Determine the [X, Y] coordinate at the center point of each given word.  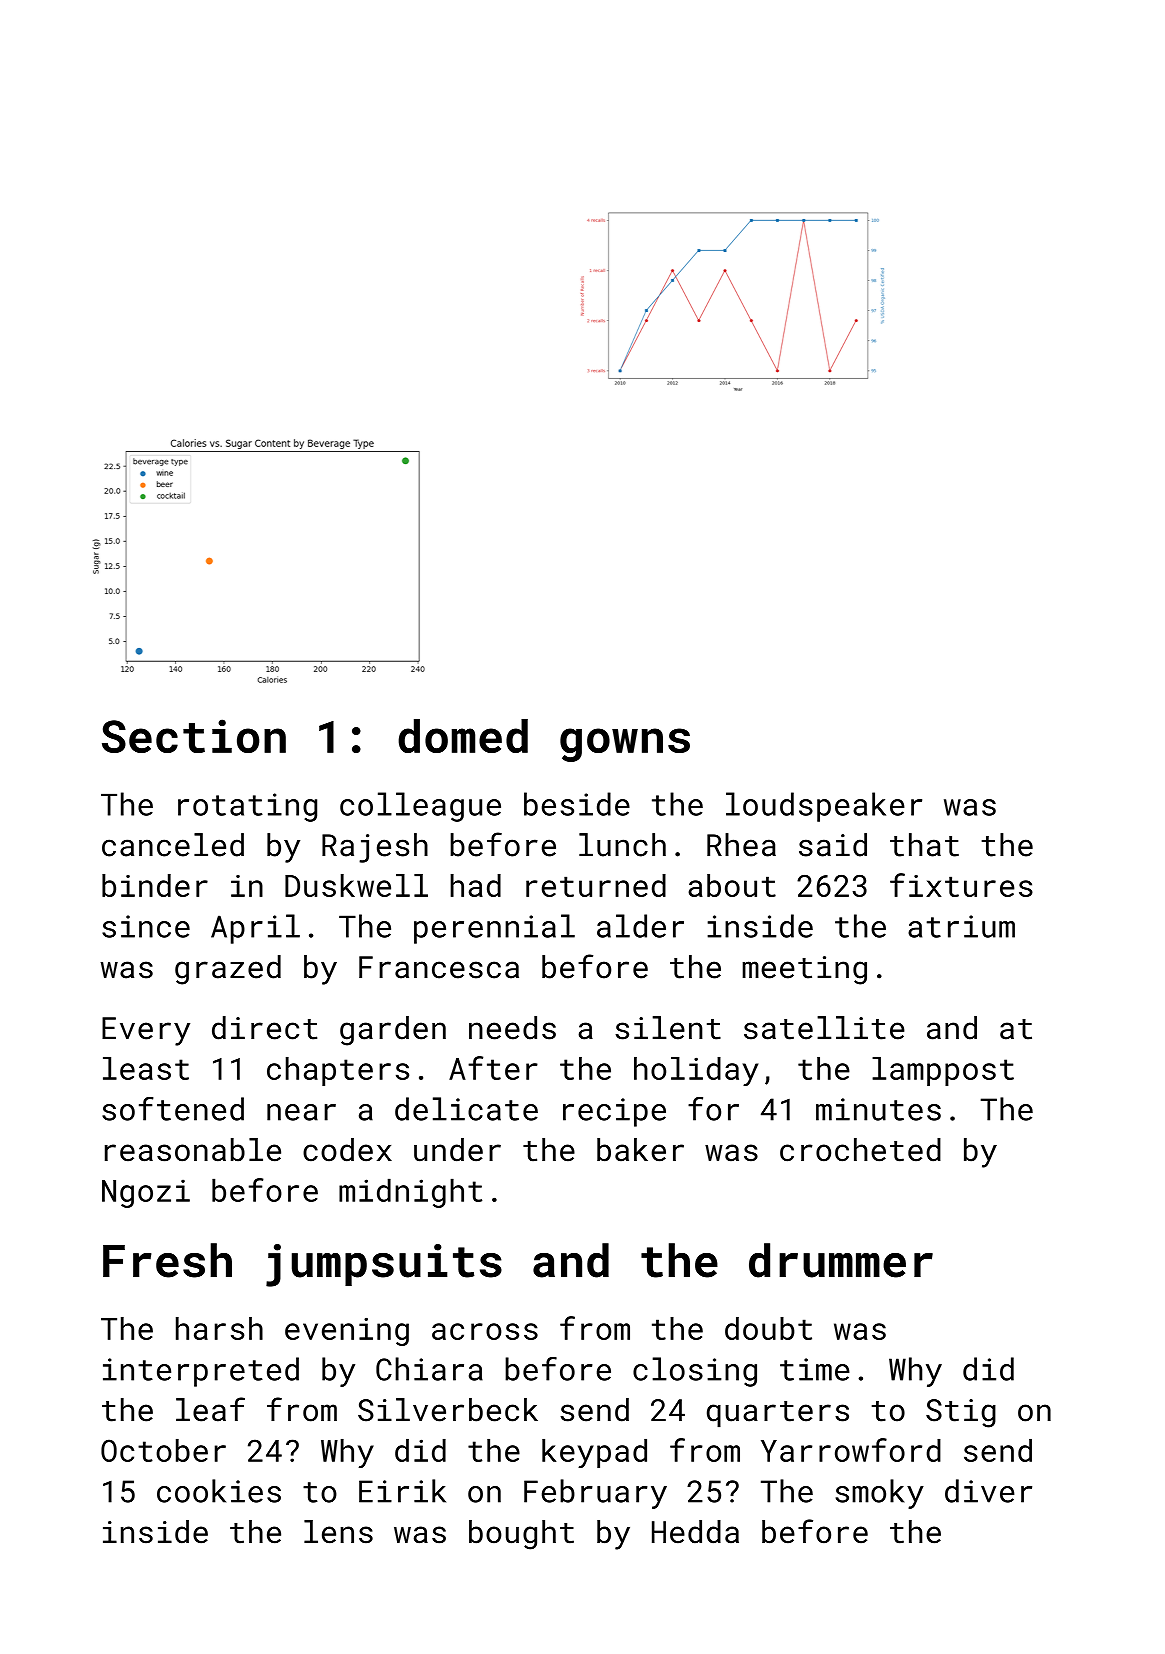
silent [668, 1028]
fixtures [961, 885]
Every [146, 1031]
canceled [173, 845]
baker [640, 1150]
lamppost [943, 1071]
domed [463, 736]
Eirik [402, 1491]
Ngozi [146, 1193]
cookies [219, 1491]
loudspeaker [824, 807]
